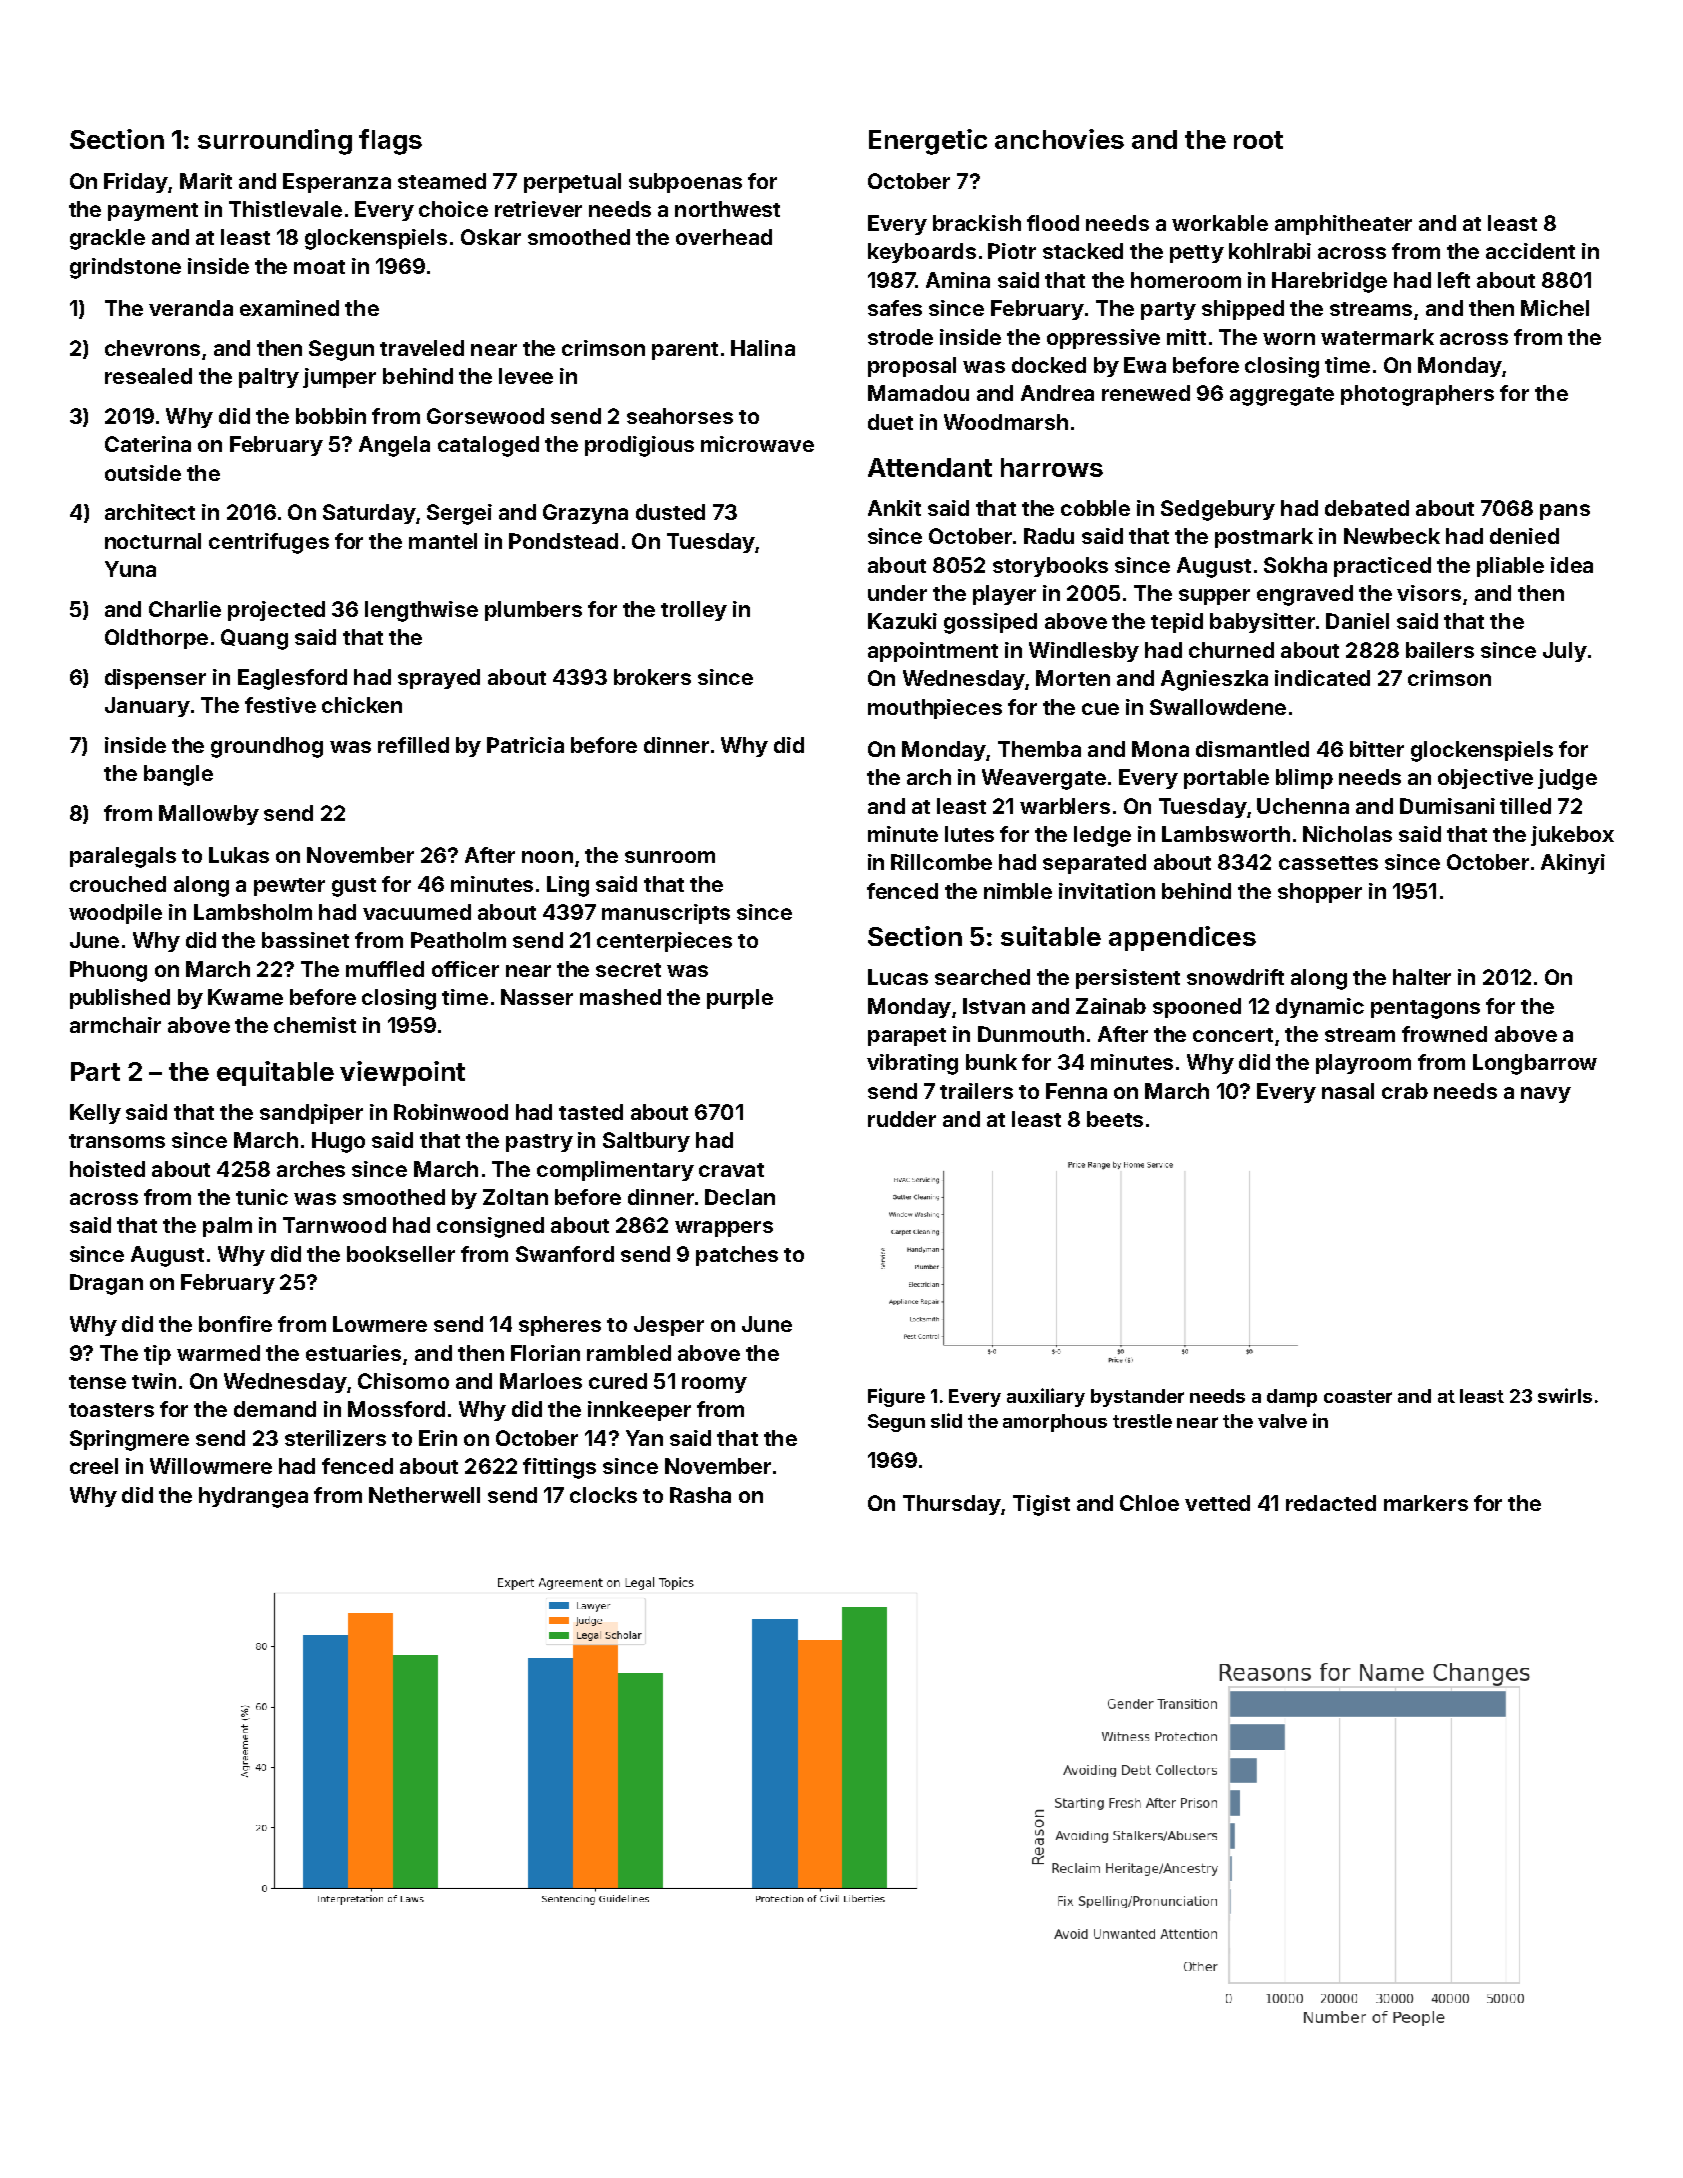 The image size is (1683, 2178). I want to click on sunroom, so click(670, 857).
